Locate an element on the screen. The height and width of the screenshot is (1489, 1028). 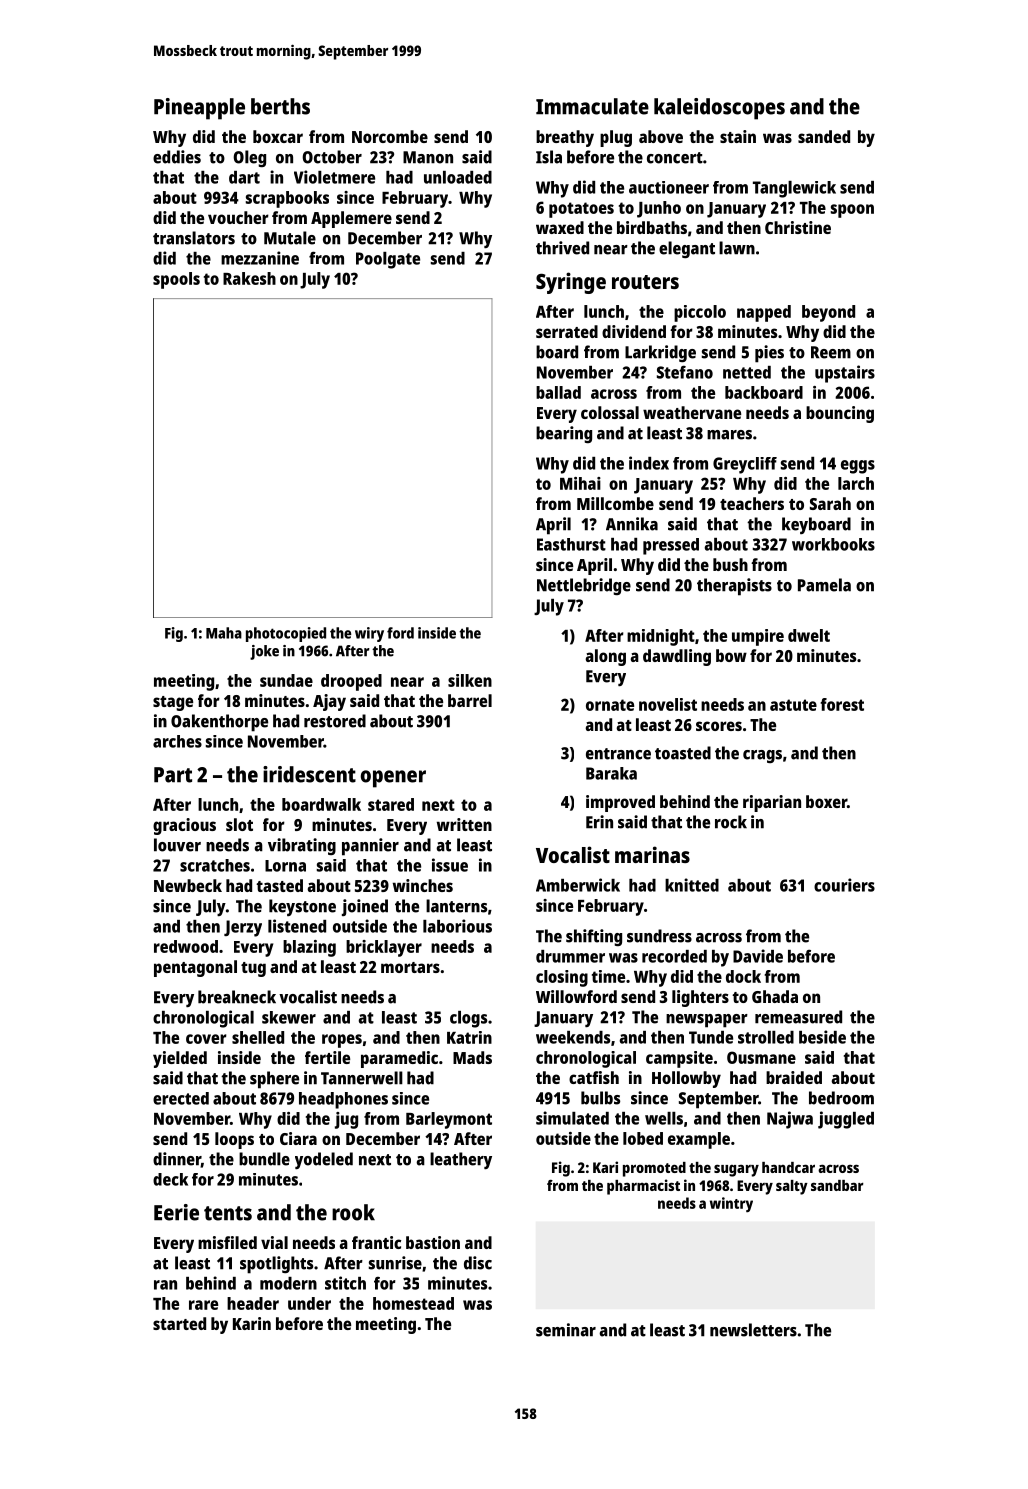
Pineapple is located at coordinates (199, 109).
